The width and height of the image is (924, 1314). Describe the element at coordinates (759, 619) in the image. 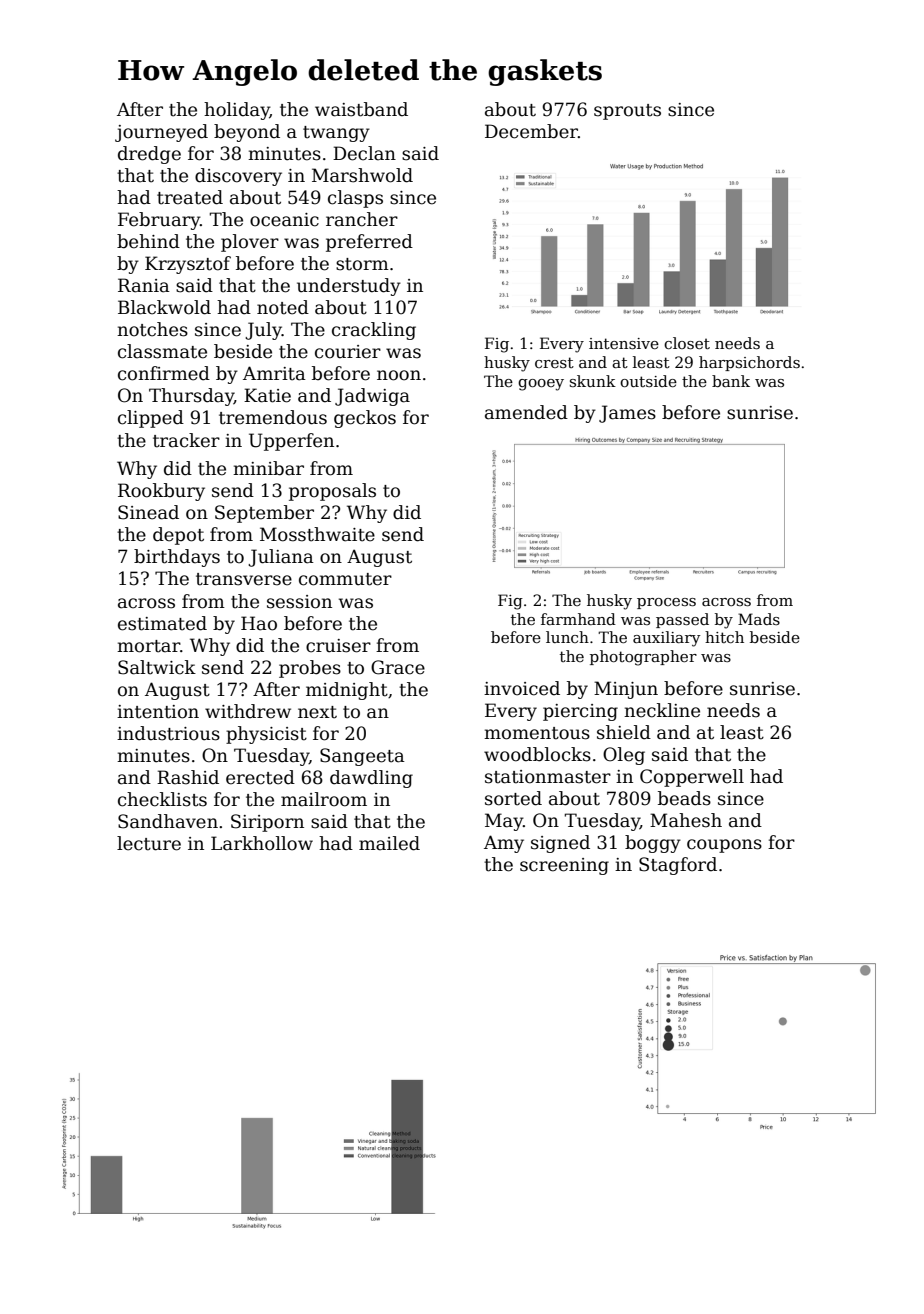

I see `Mads` at that location.
